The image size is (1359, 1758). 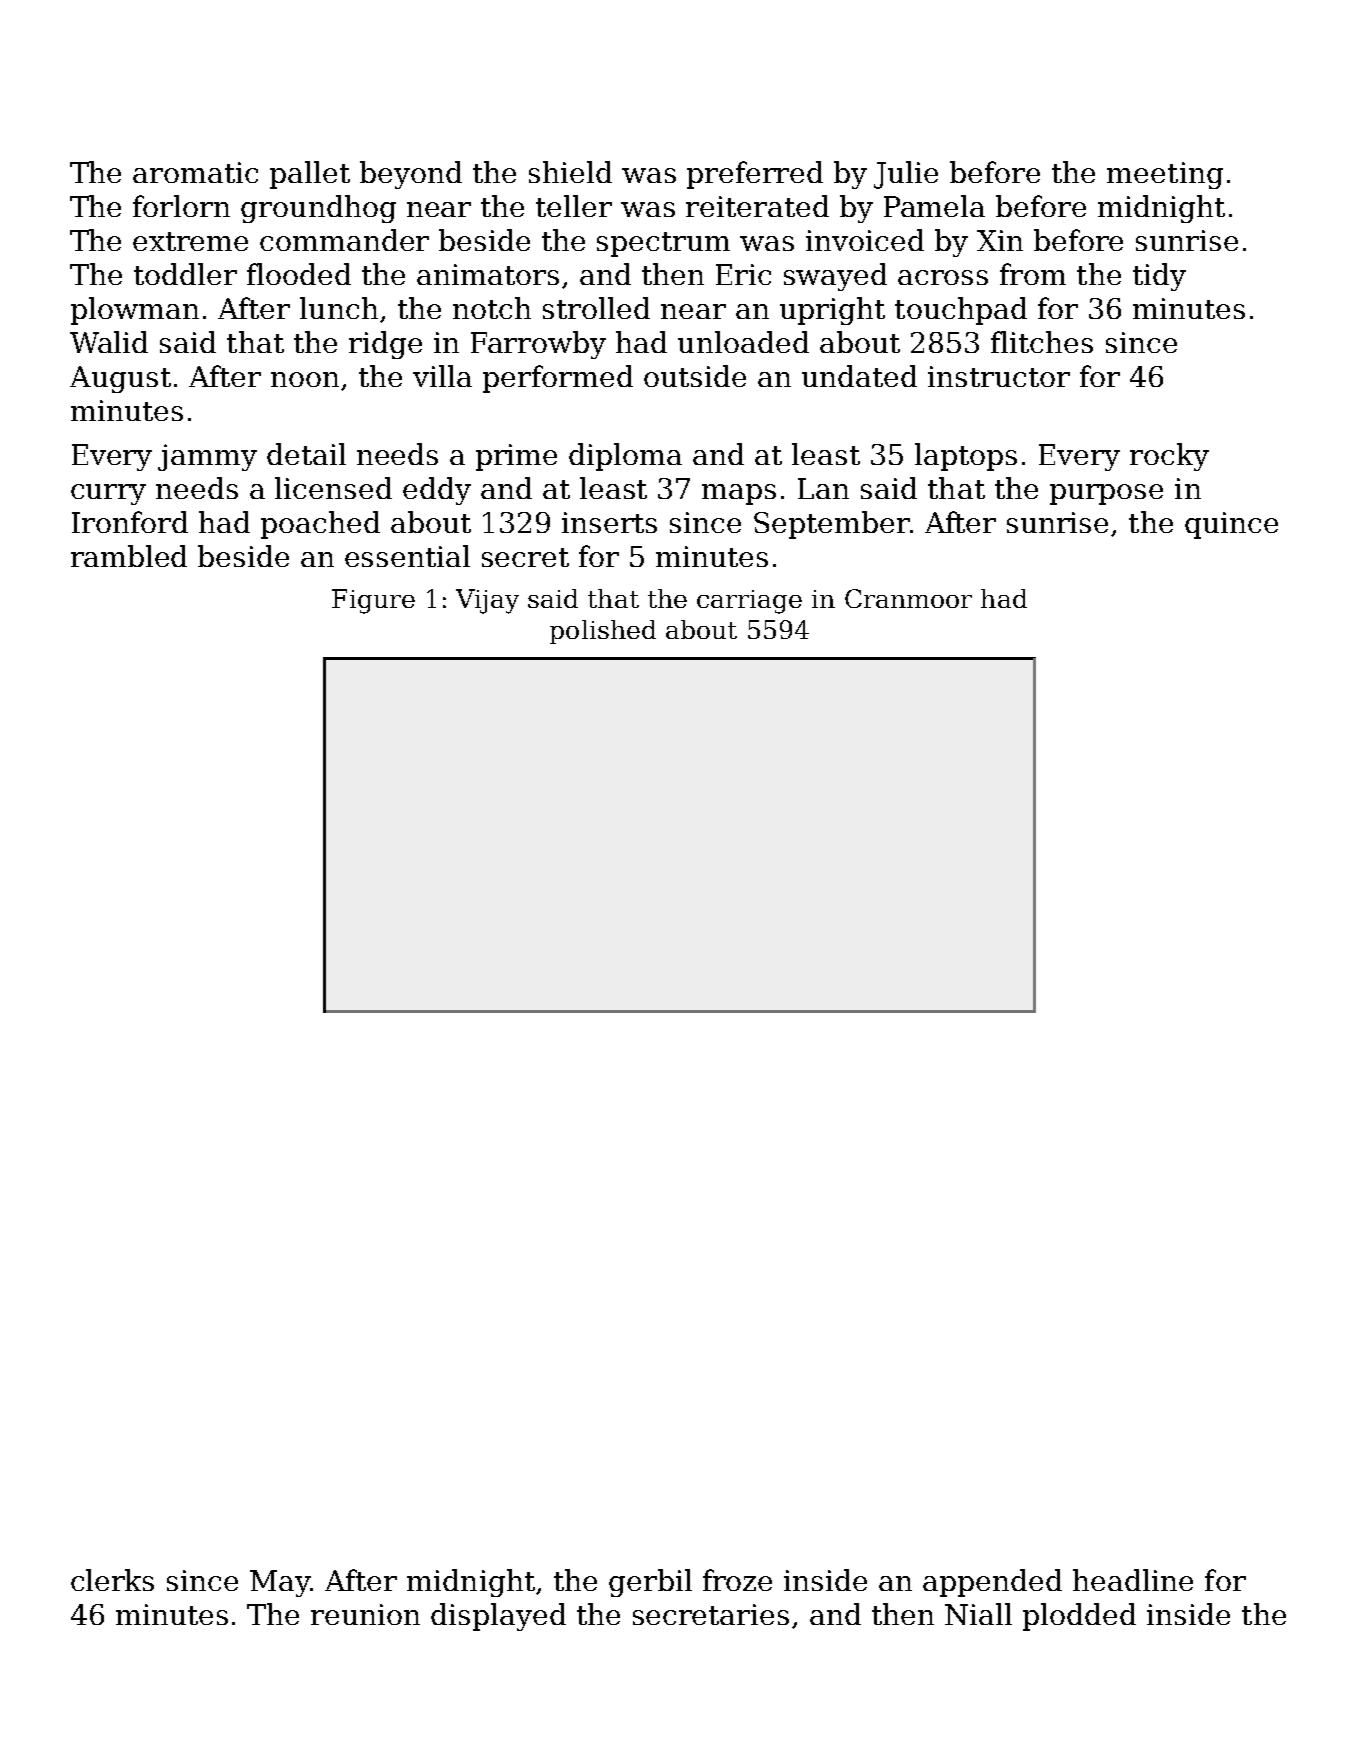 I want to click on carriage, so click(x=749, y=602).
